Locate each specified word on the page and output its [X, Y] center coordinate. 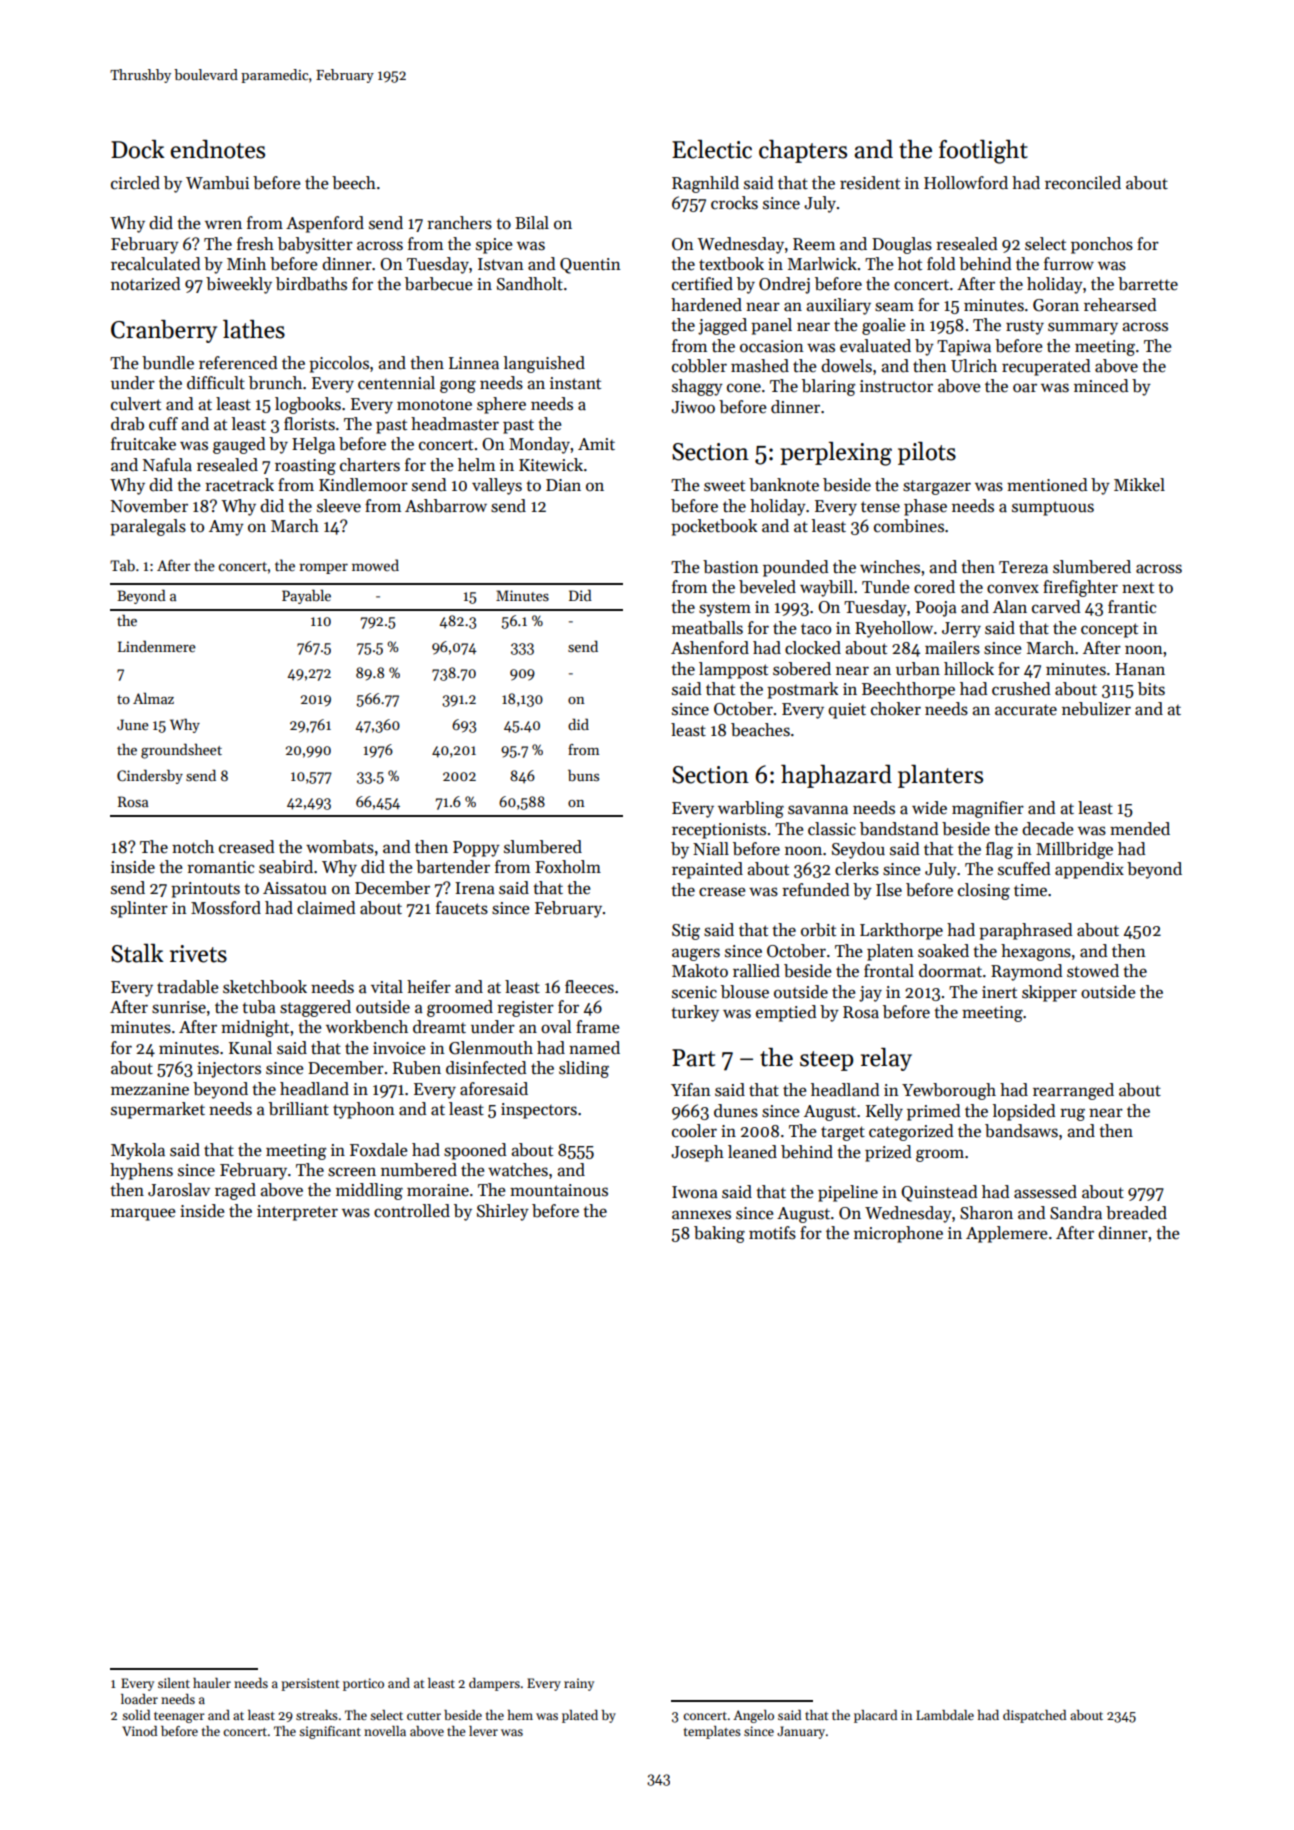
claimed [326, 908]
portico [363, 1684]
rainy [579, 1684]
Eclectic [712, 149]
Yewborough [949, 1091]
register [525, 1009]
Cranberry [164, 331]
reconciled [1083, 183]
